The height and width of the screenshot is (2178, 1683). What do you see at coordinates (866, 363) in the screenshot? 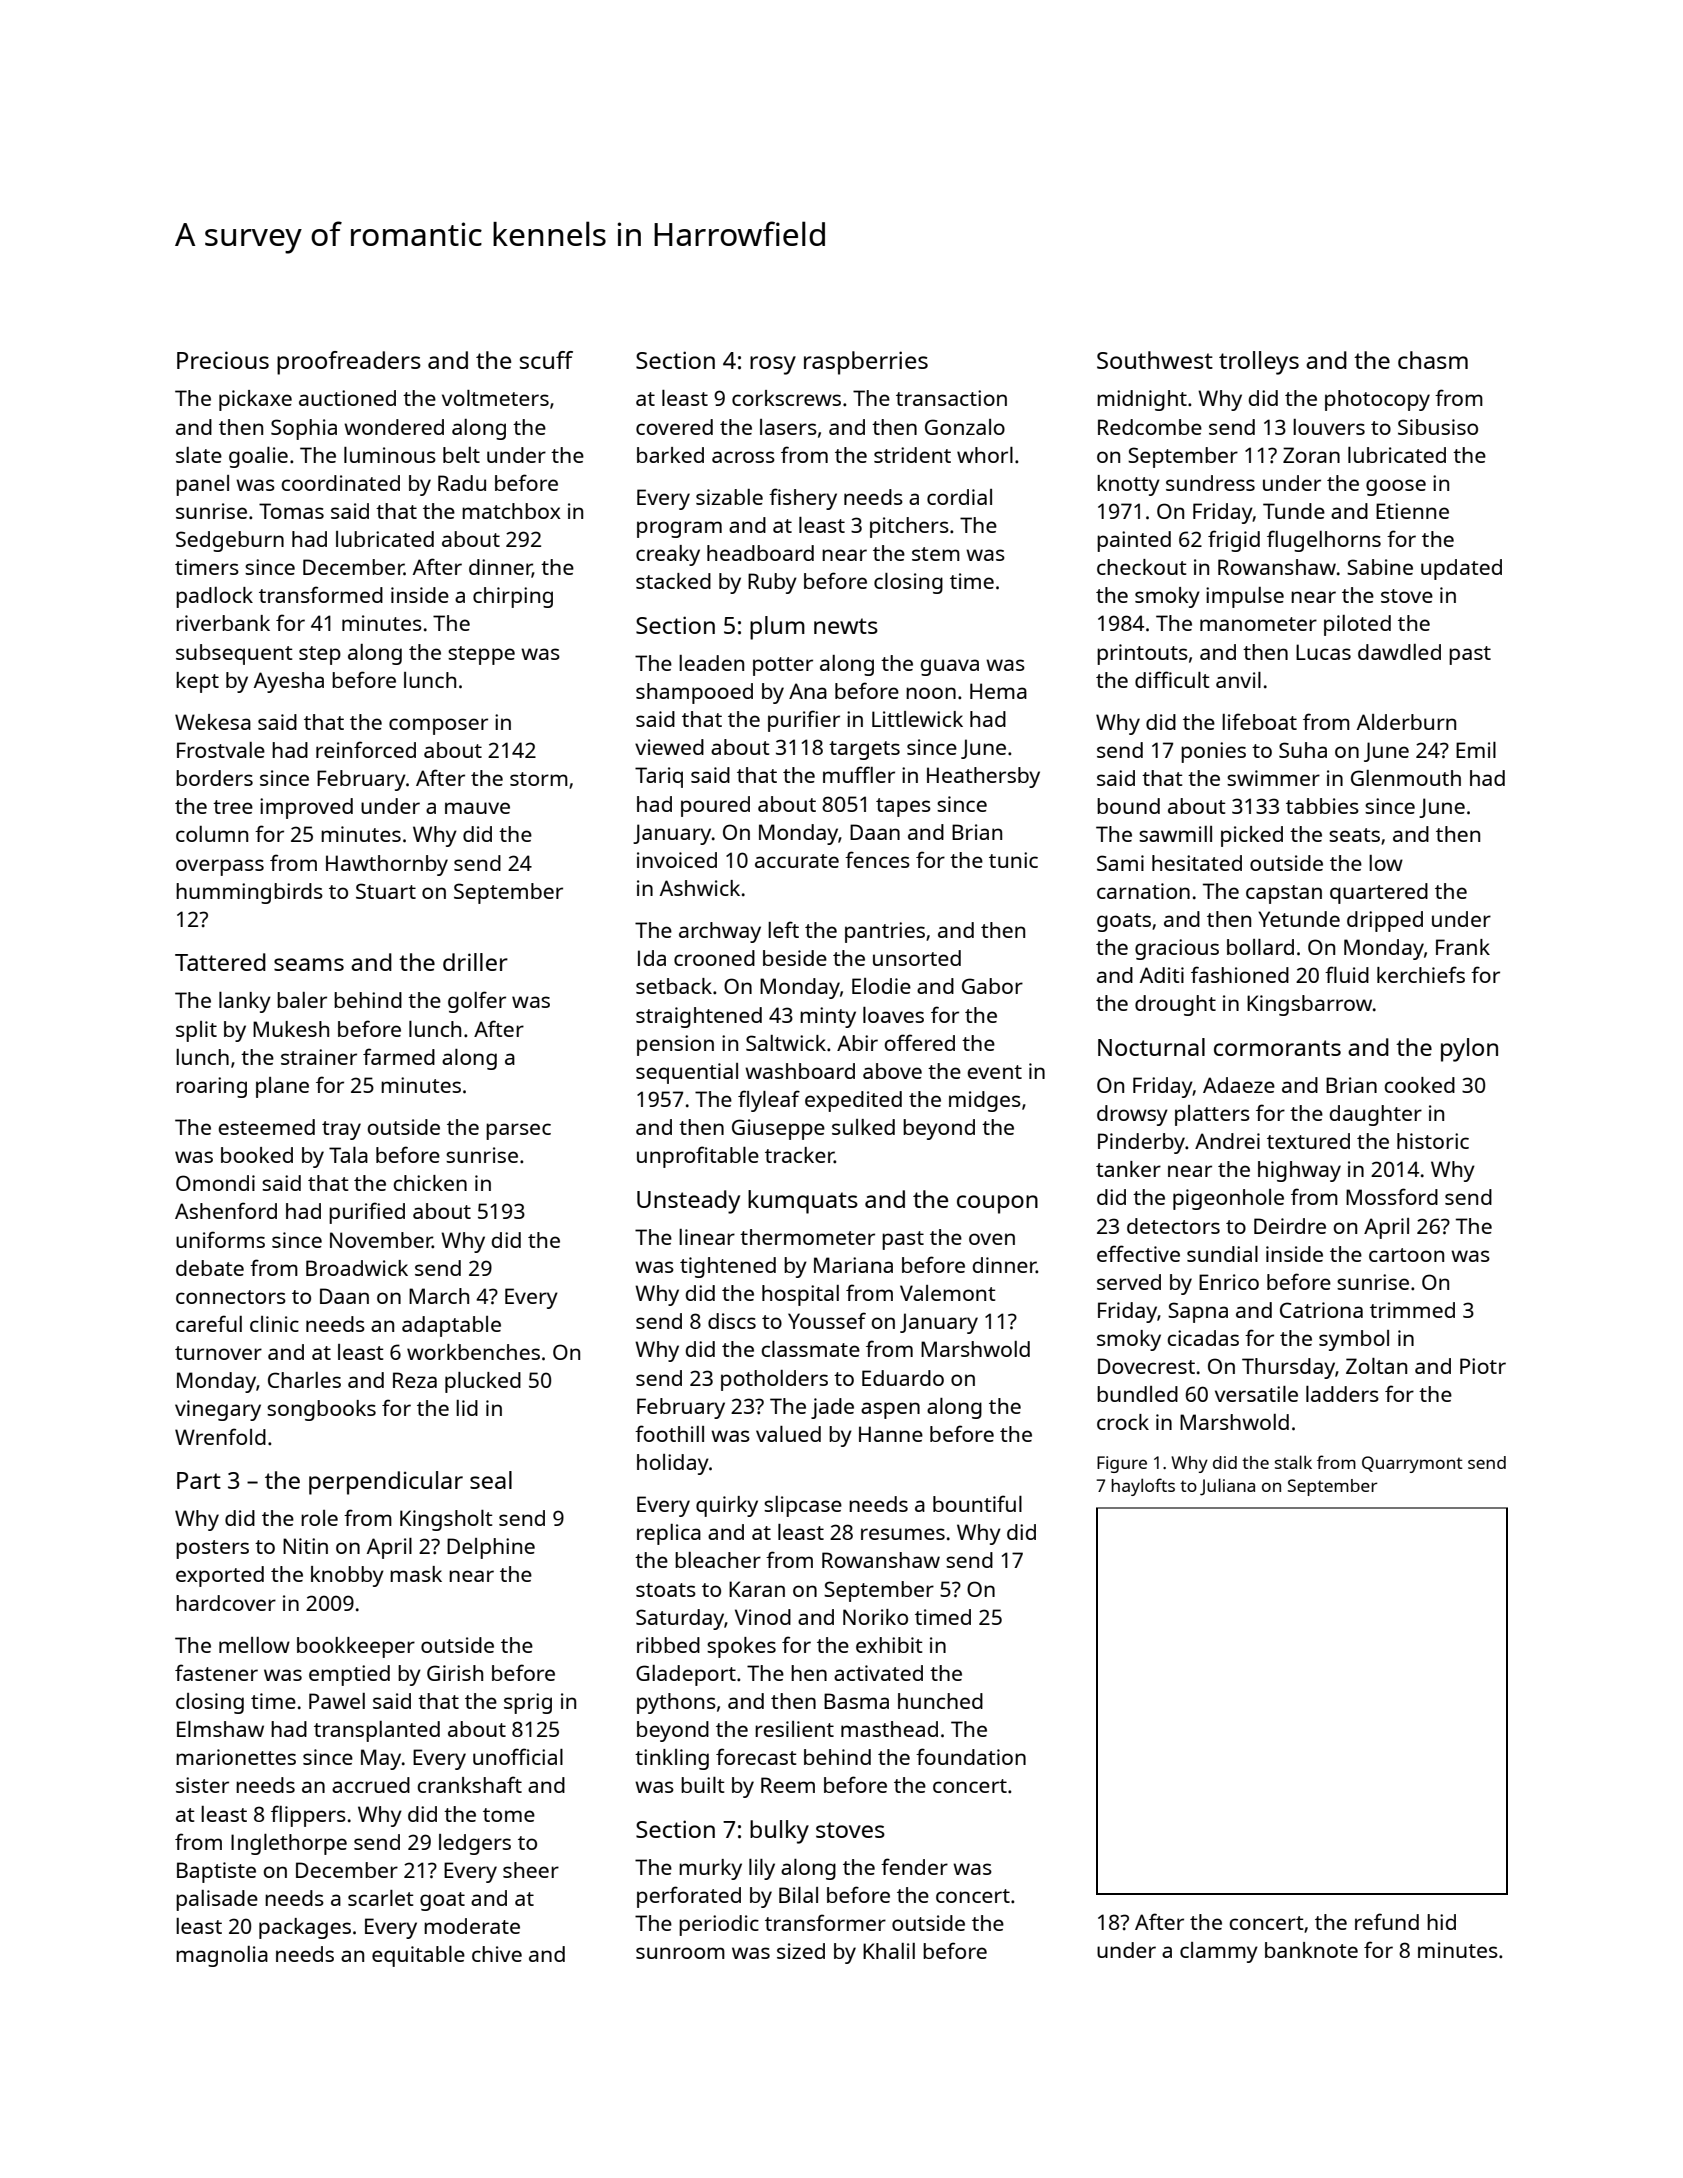
I see `raspberries` at bounding box center [866, 363].
